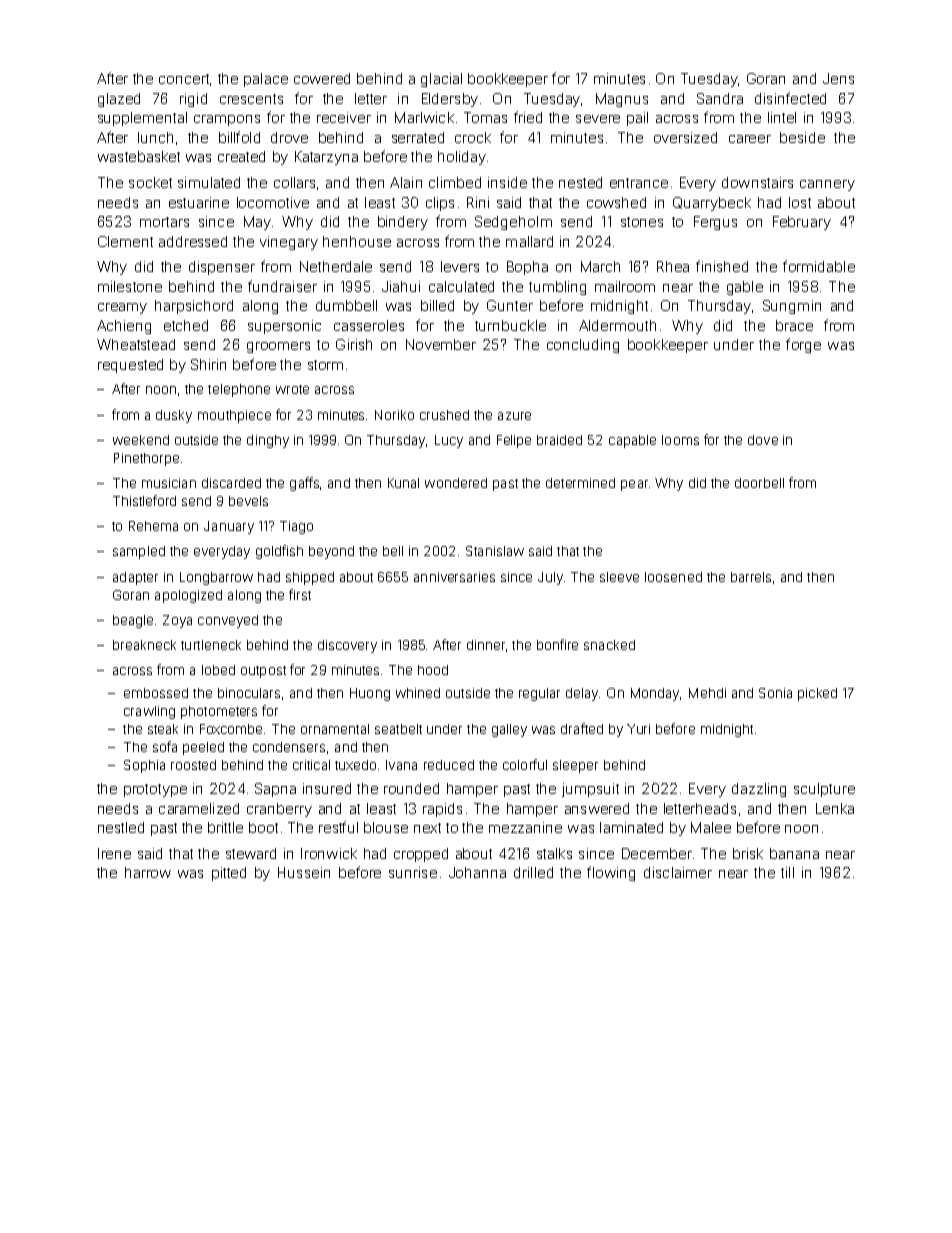 This screenshot has width=952, height=1233. What do you see at coordinates (763, 440) in the screenshot?
I see `dove` at bounding box center [763, 440].
